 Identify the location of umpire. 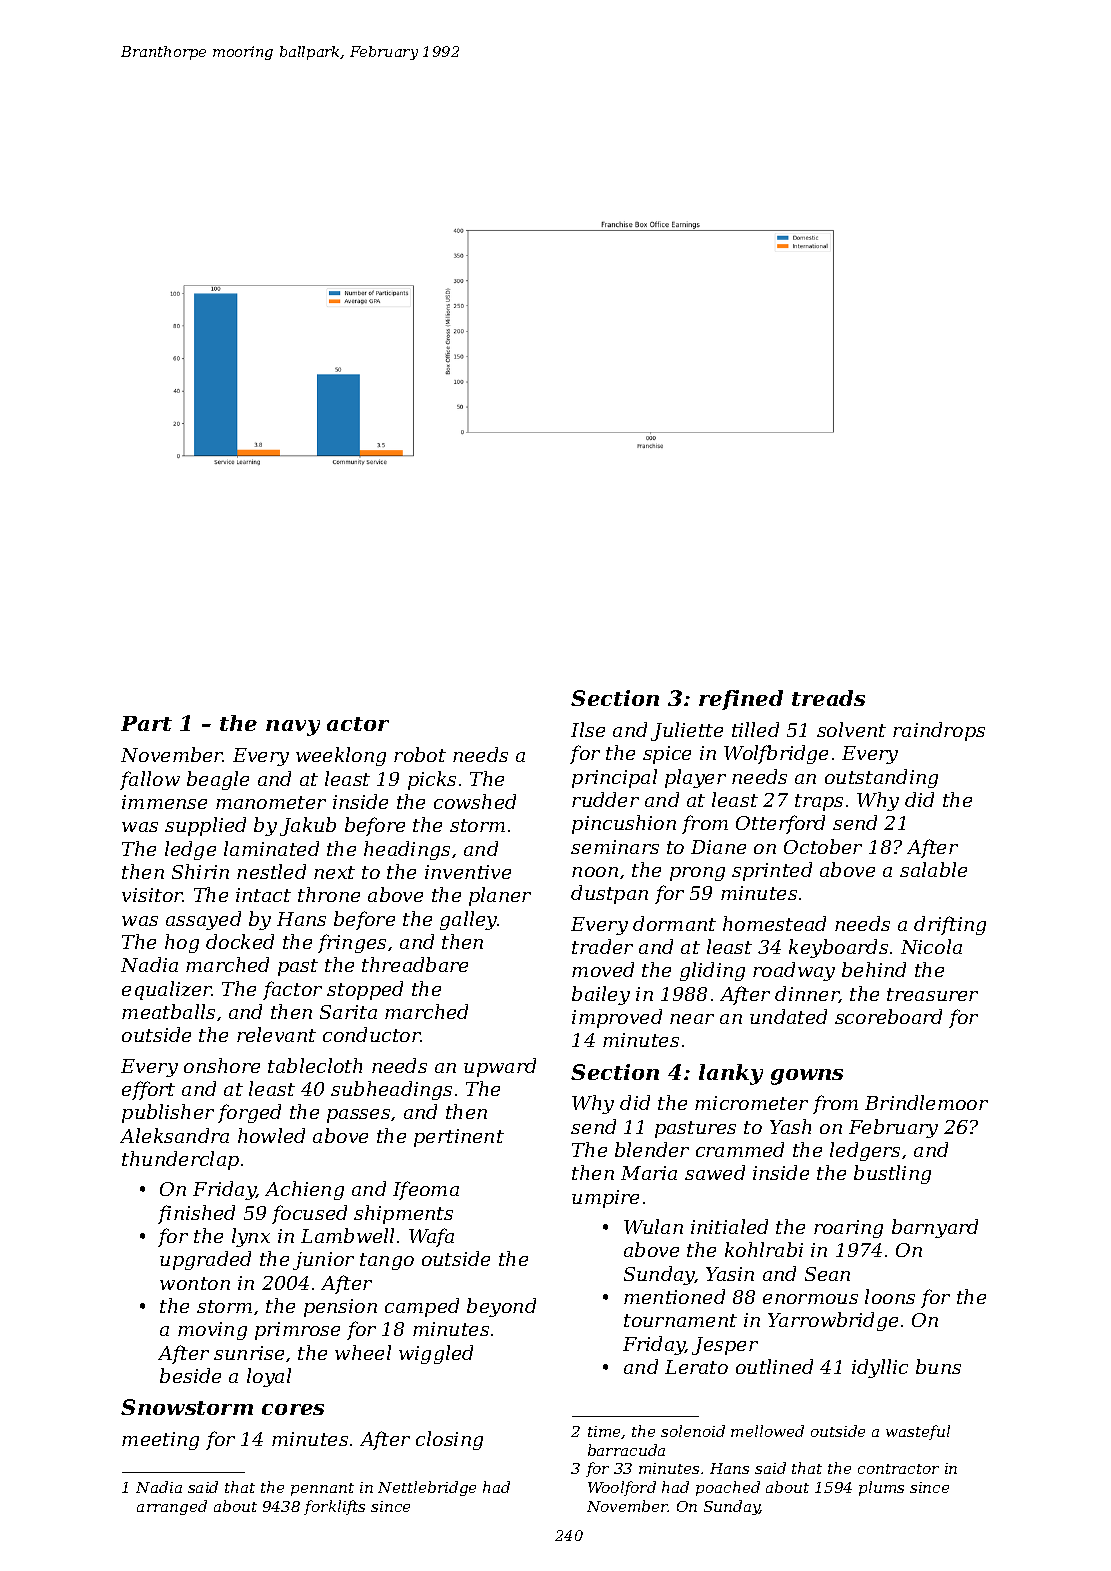
(605, 1199).
